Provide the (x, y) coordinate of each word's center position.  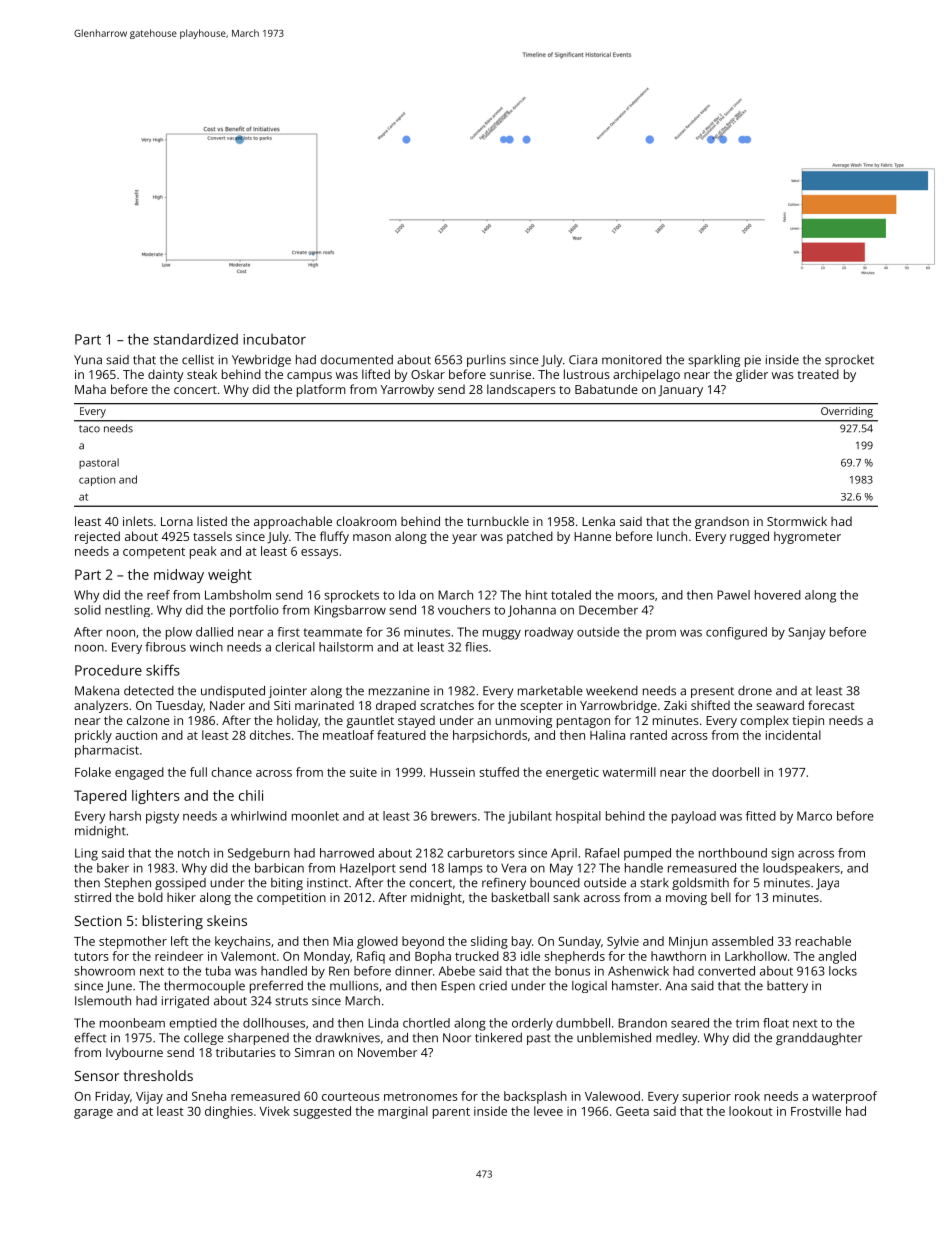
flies (476, 647)
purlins (486, 361)
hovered (778, 595)
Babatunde (606, 389)
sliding (489, 942)
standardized (196, 339)
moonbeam (132, 1023)
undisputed (233, 692)
